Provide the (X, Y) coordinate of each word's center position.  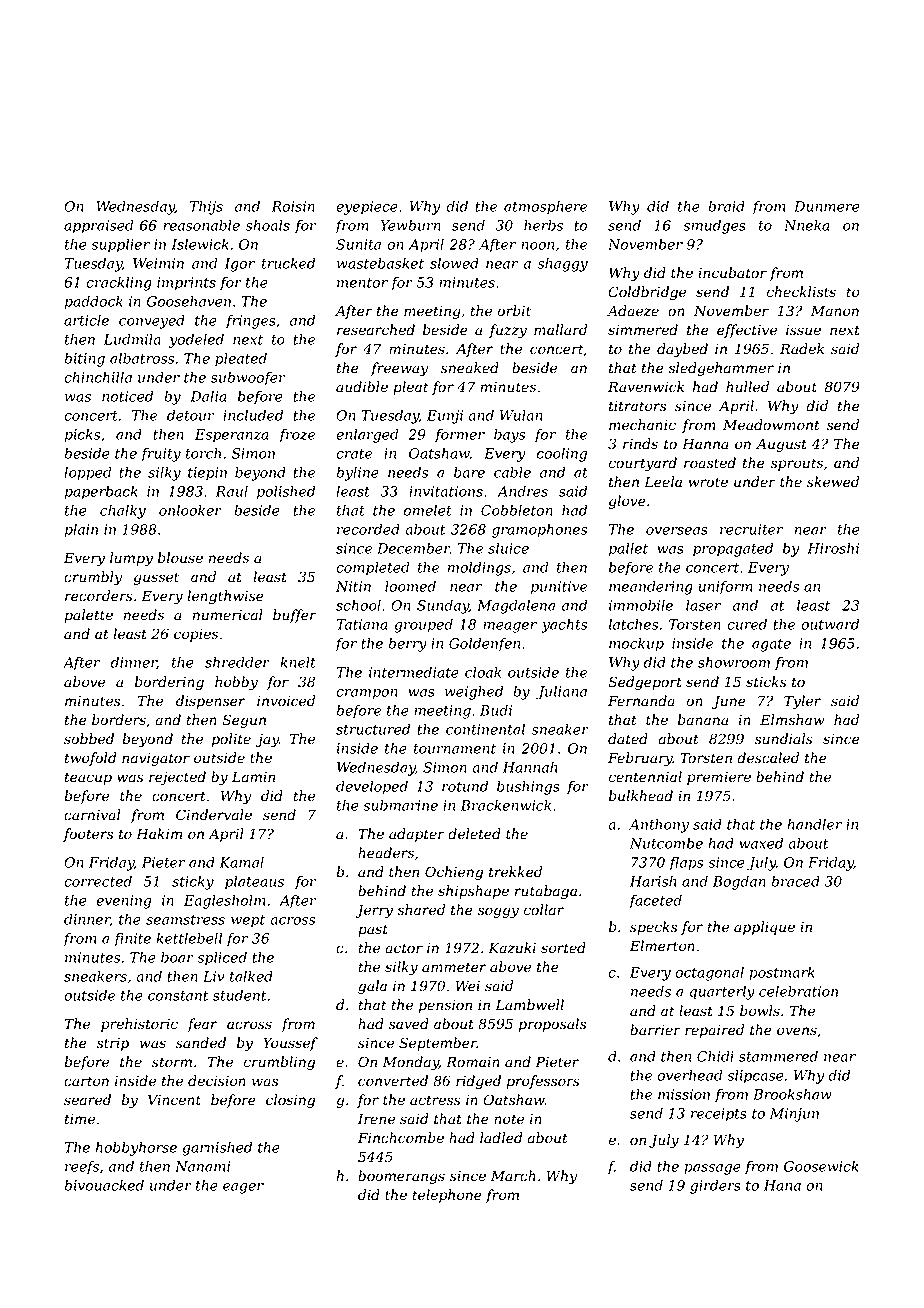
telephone (447, 1196)
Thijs (206, 208)
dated (628, 739)
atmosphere (545, 208)
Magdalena (516, 607)
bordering (169, 683)
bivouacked (104, 1185)
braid (726, 206)
